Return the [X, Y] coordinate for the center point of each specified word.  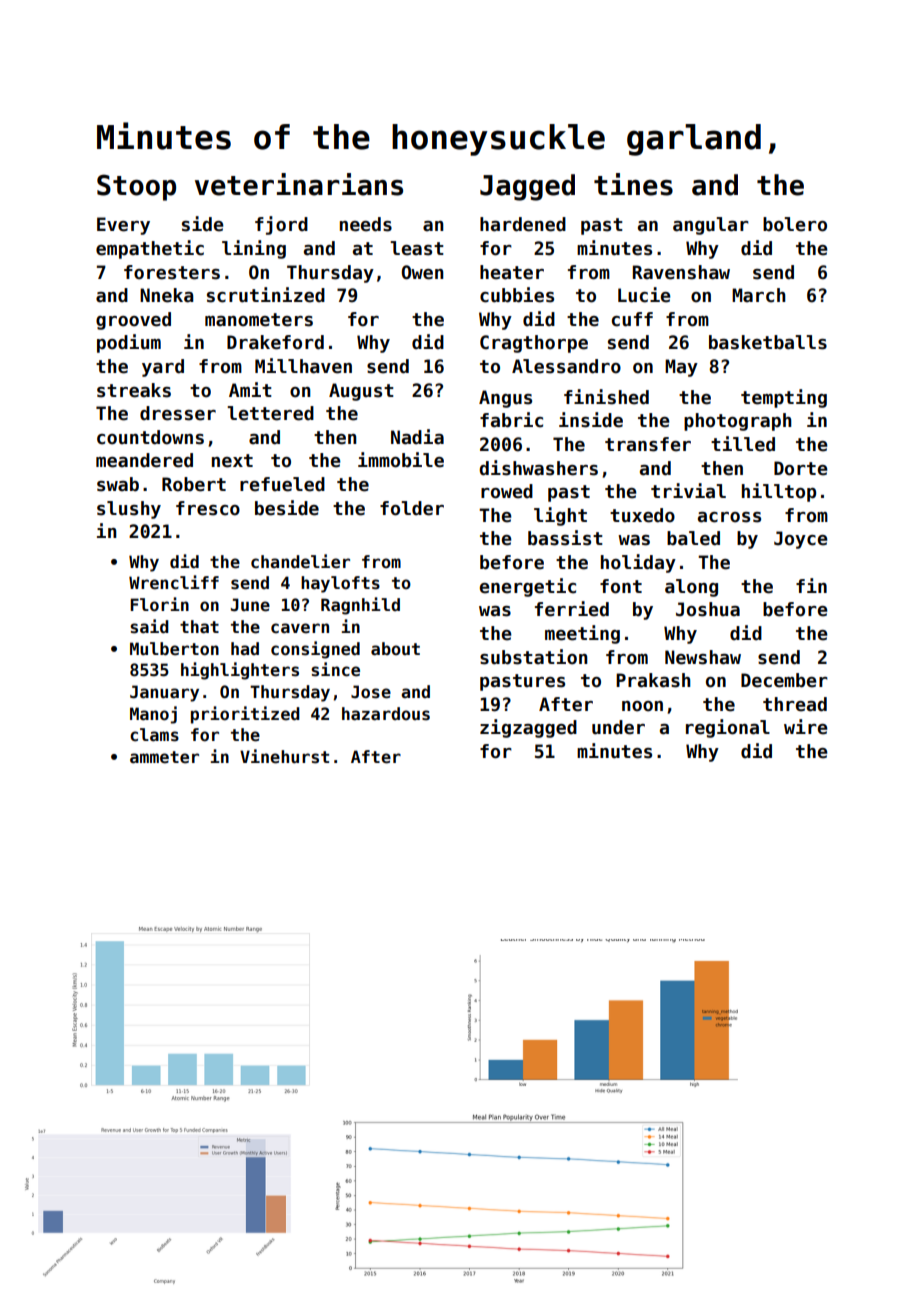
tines [633, 184]
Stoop [136, 187]
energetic [528, 587]
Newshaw [703, 657]
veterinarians [299, 184]
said [149, 626]
